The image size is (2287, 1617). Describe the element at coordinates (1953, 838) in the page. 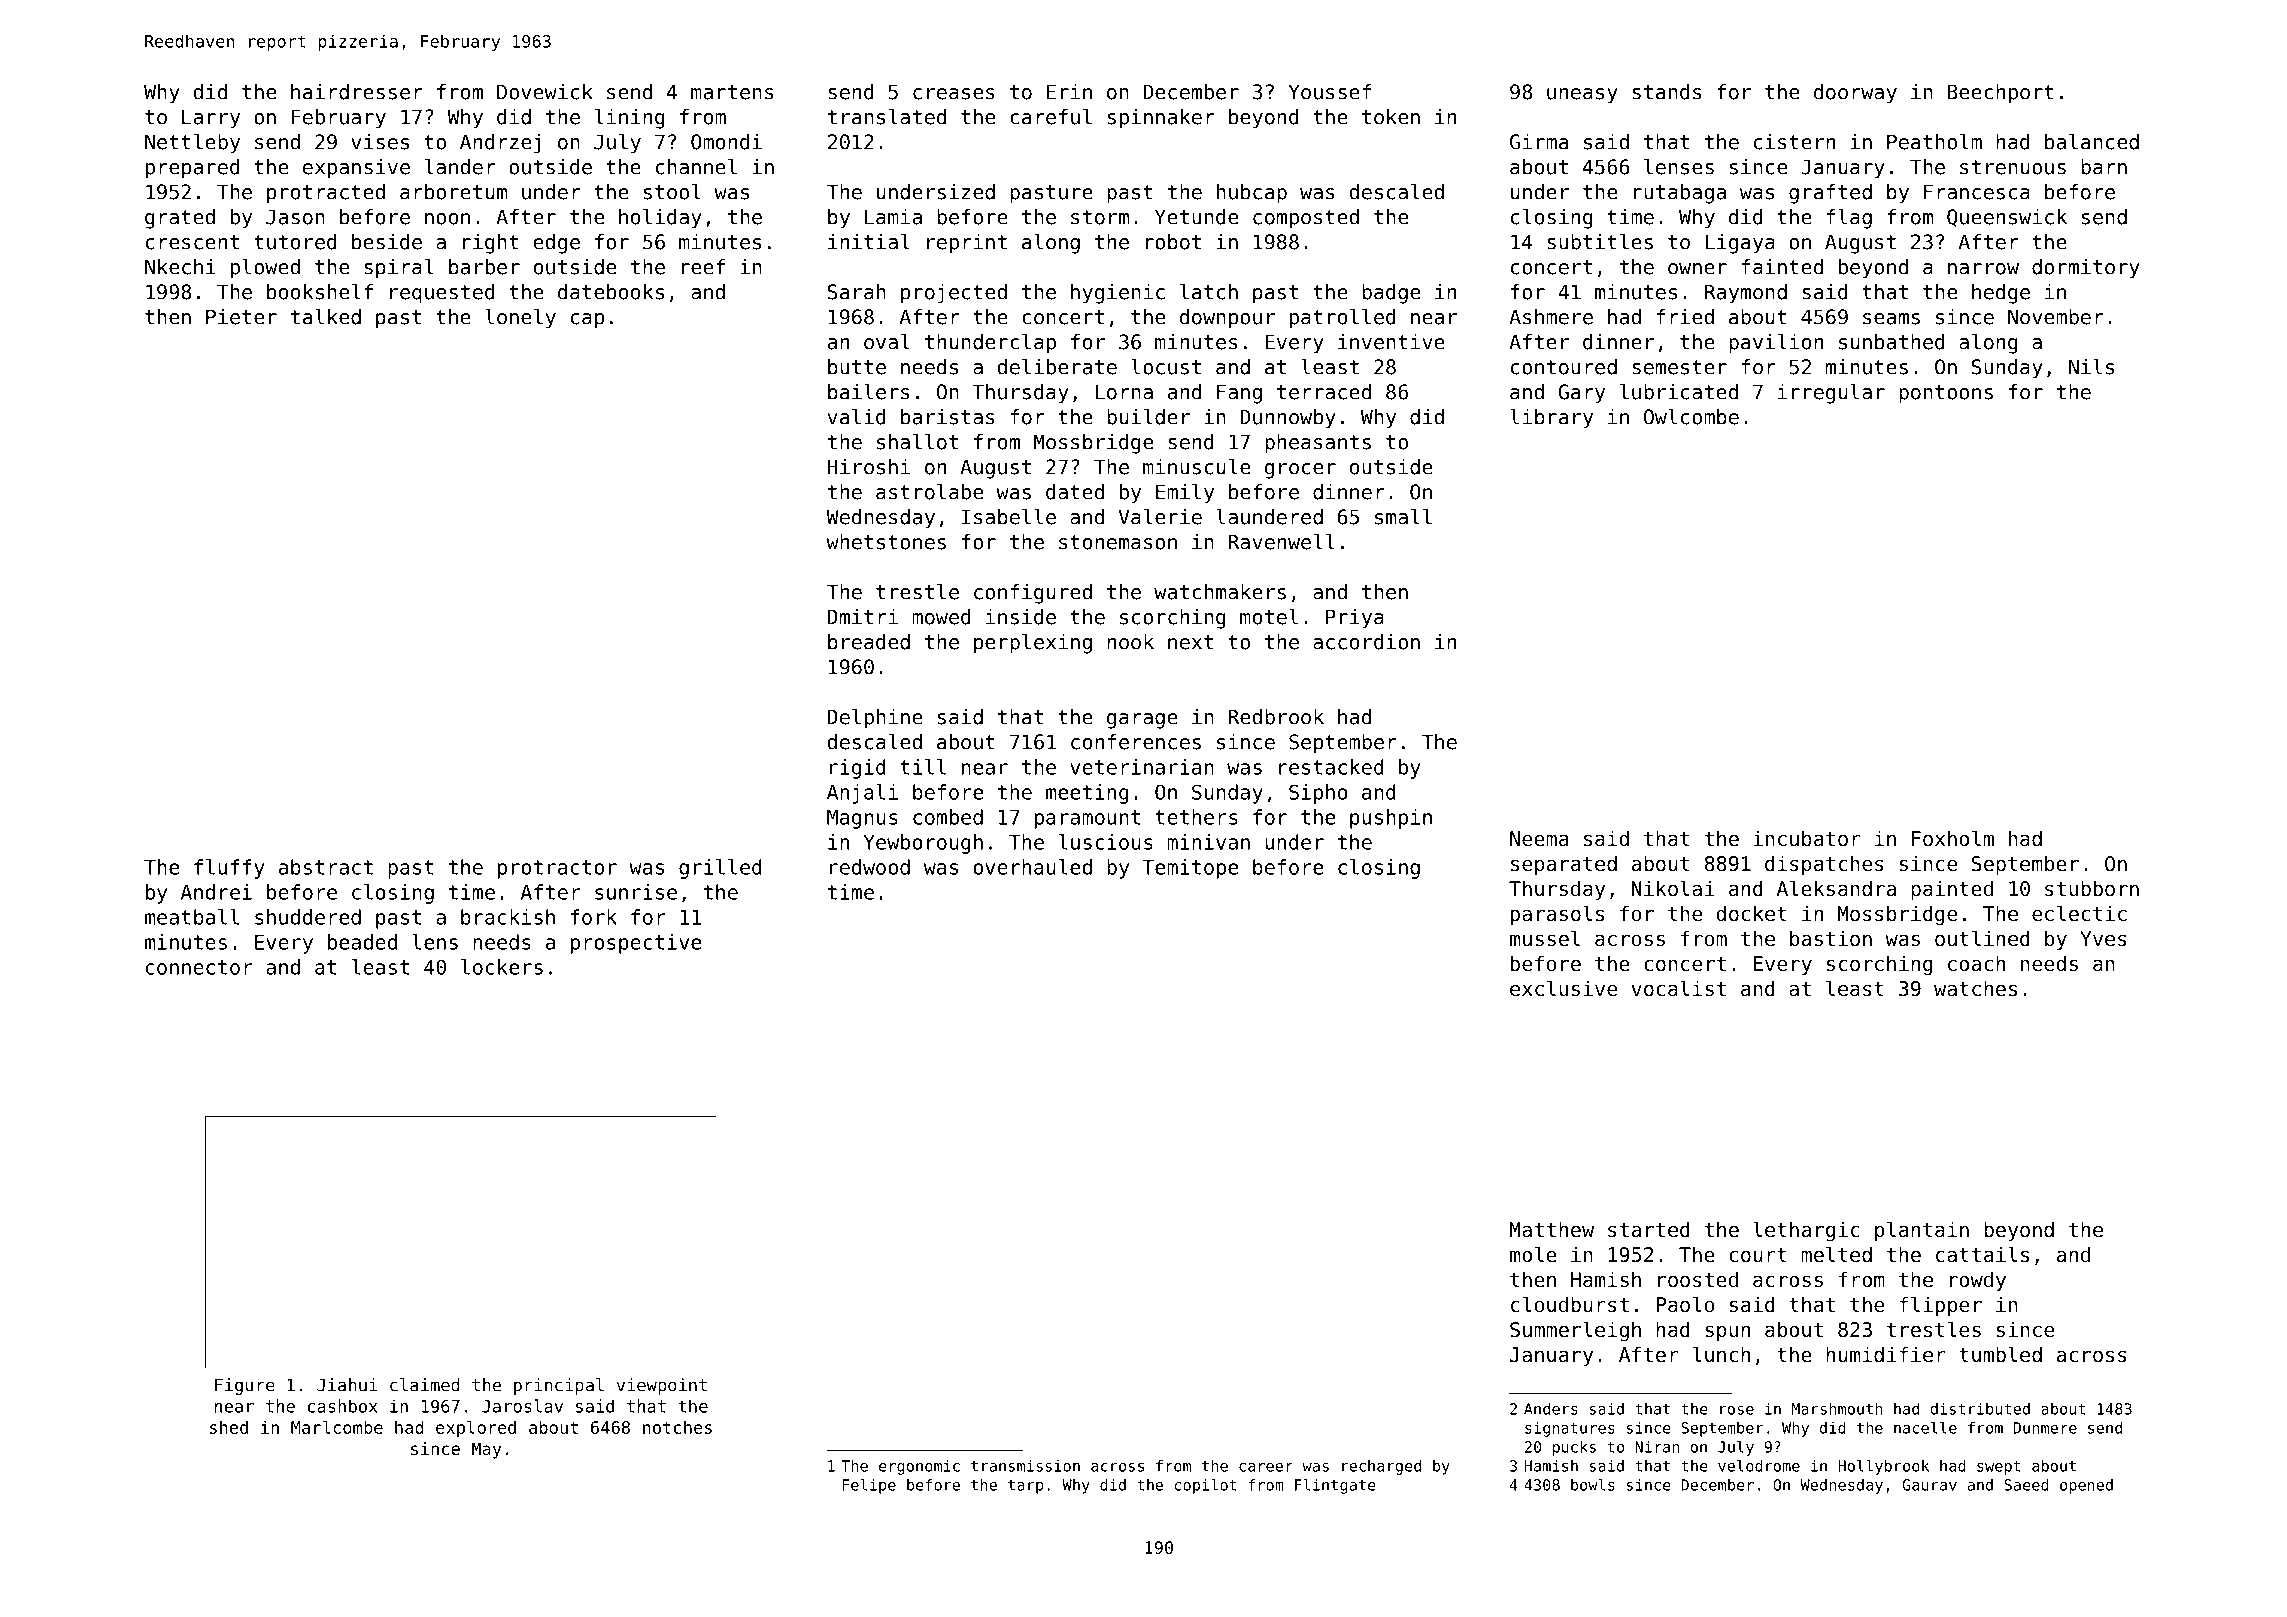

I see `Foxholm` at that location.
